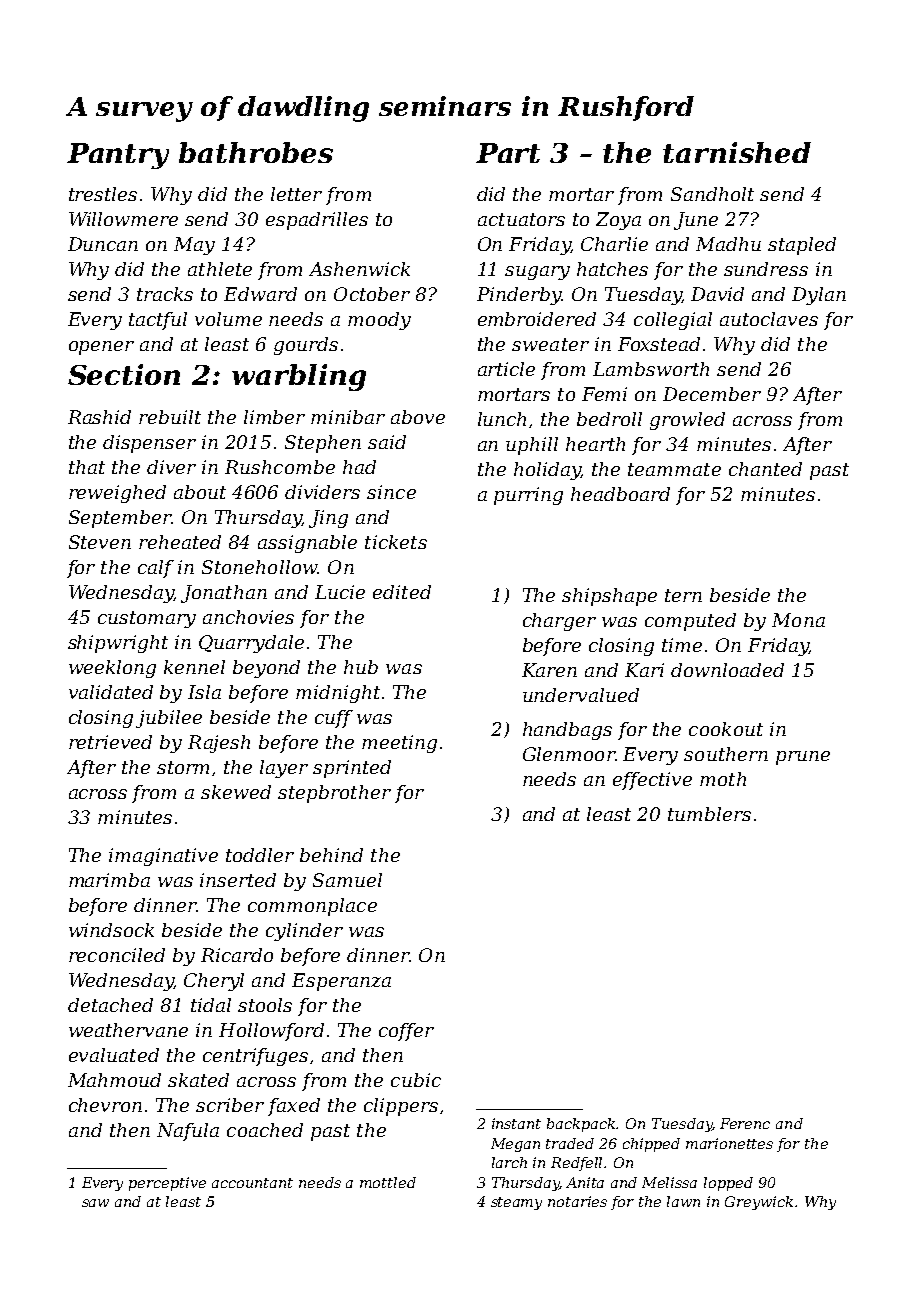 Image resolution: width=924 pixels, height=1308 pixels. What do you see at coordinates (167, 1184) in the screenshot?
I see `perceptive` at bounding box center [167, 1184].
